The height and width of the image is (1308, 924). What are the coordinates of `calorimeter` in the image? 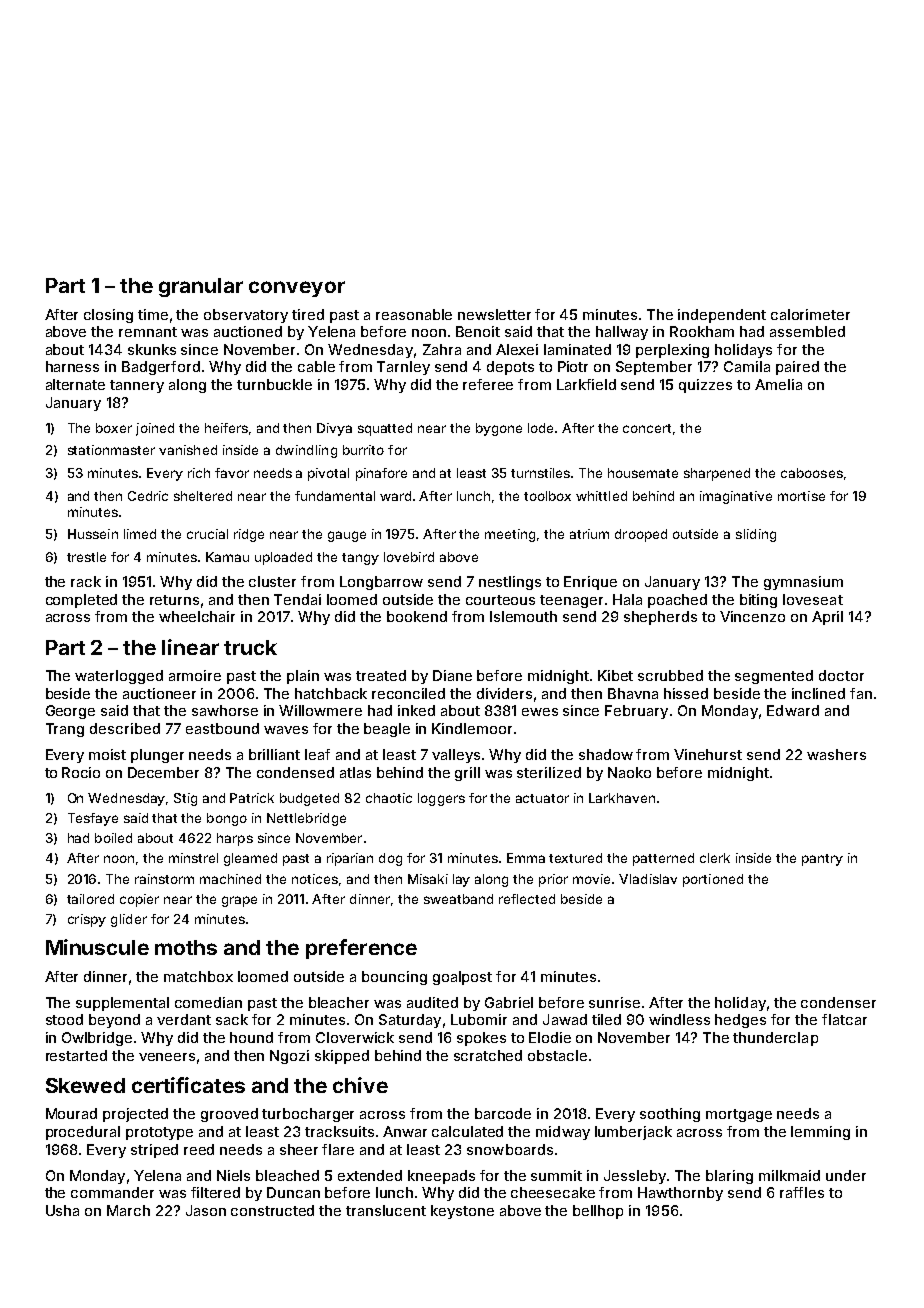 It's located at (810, 314).
